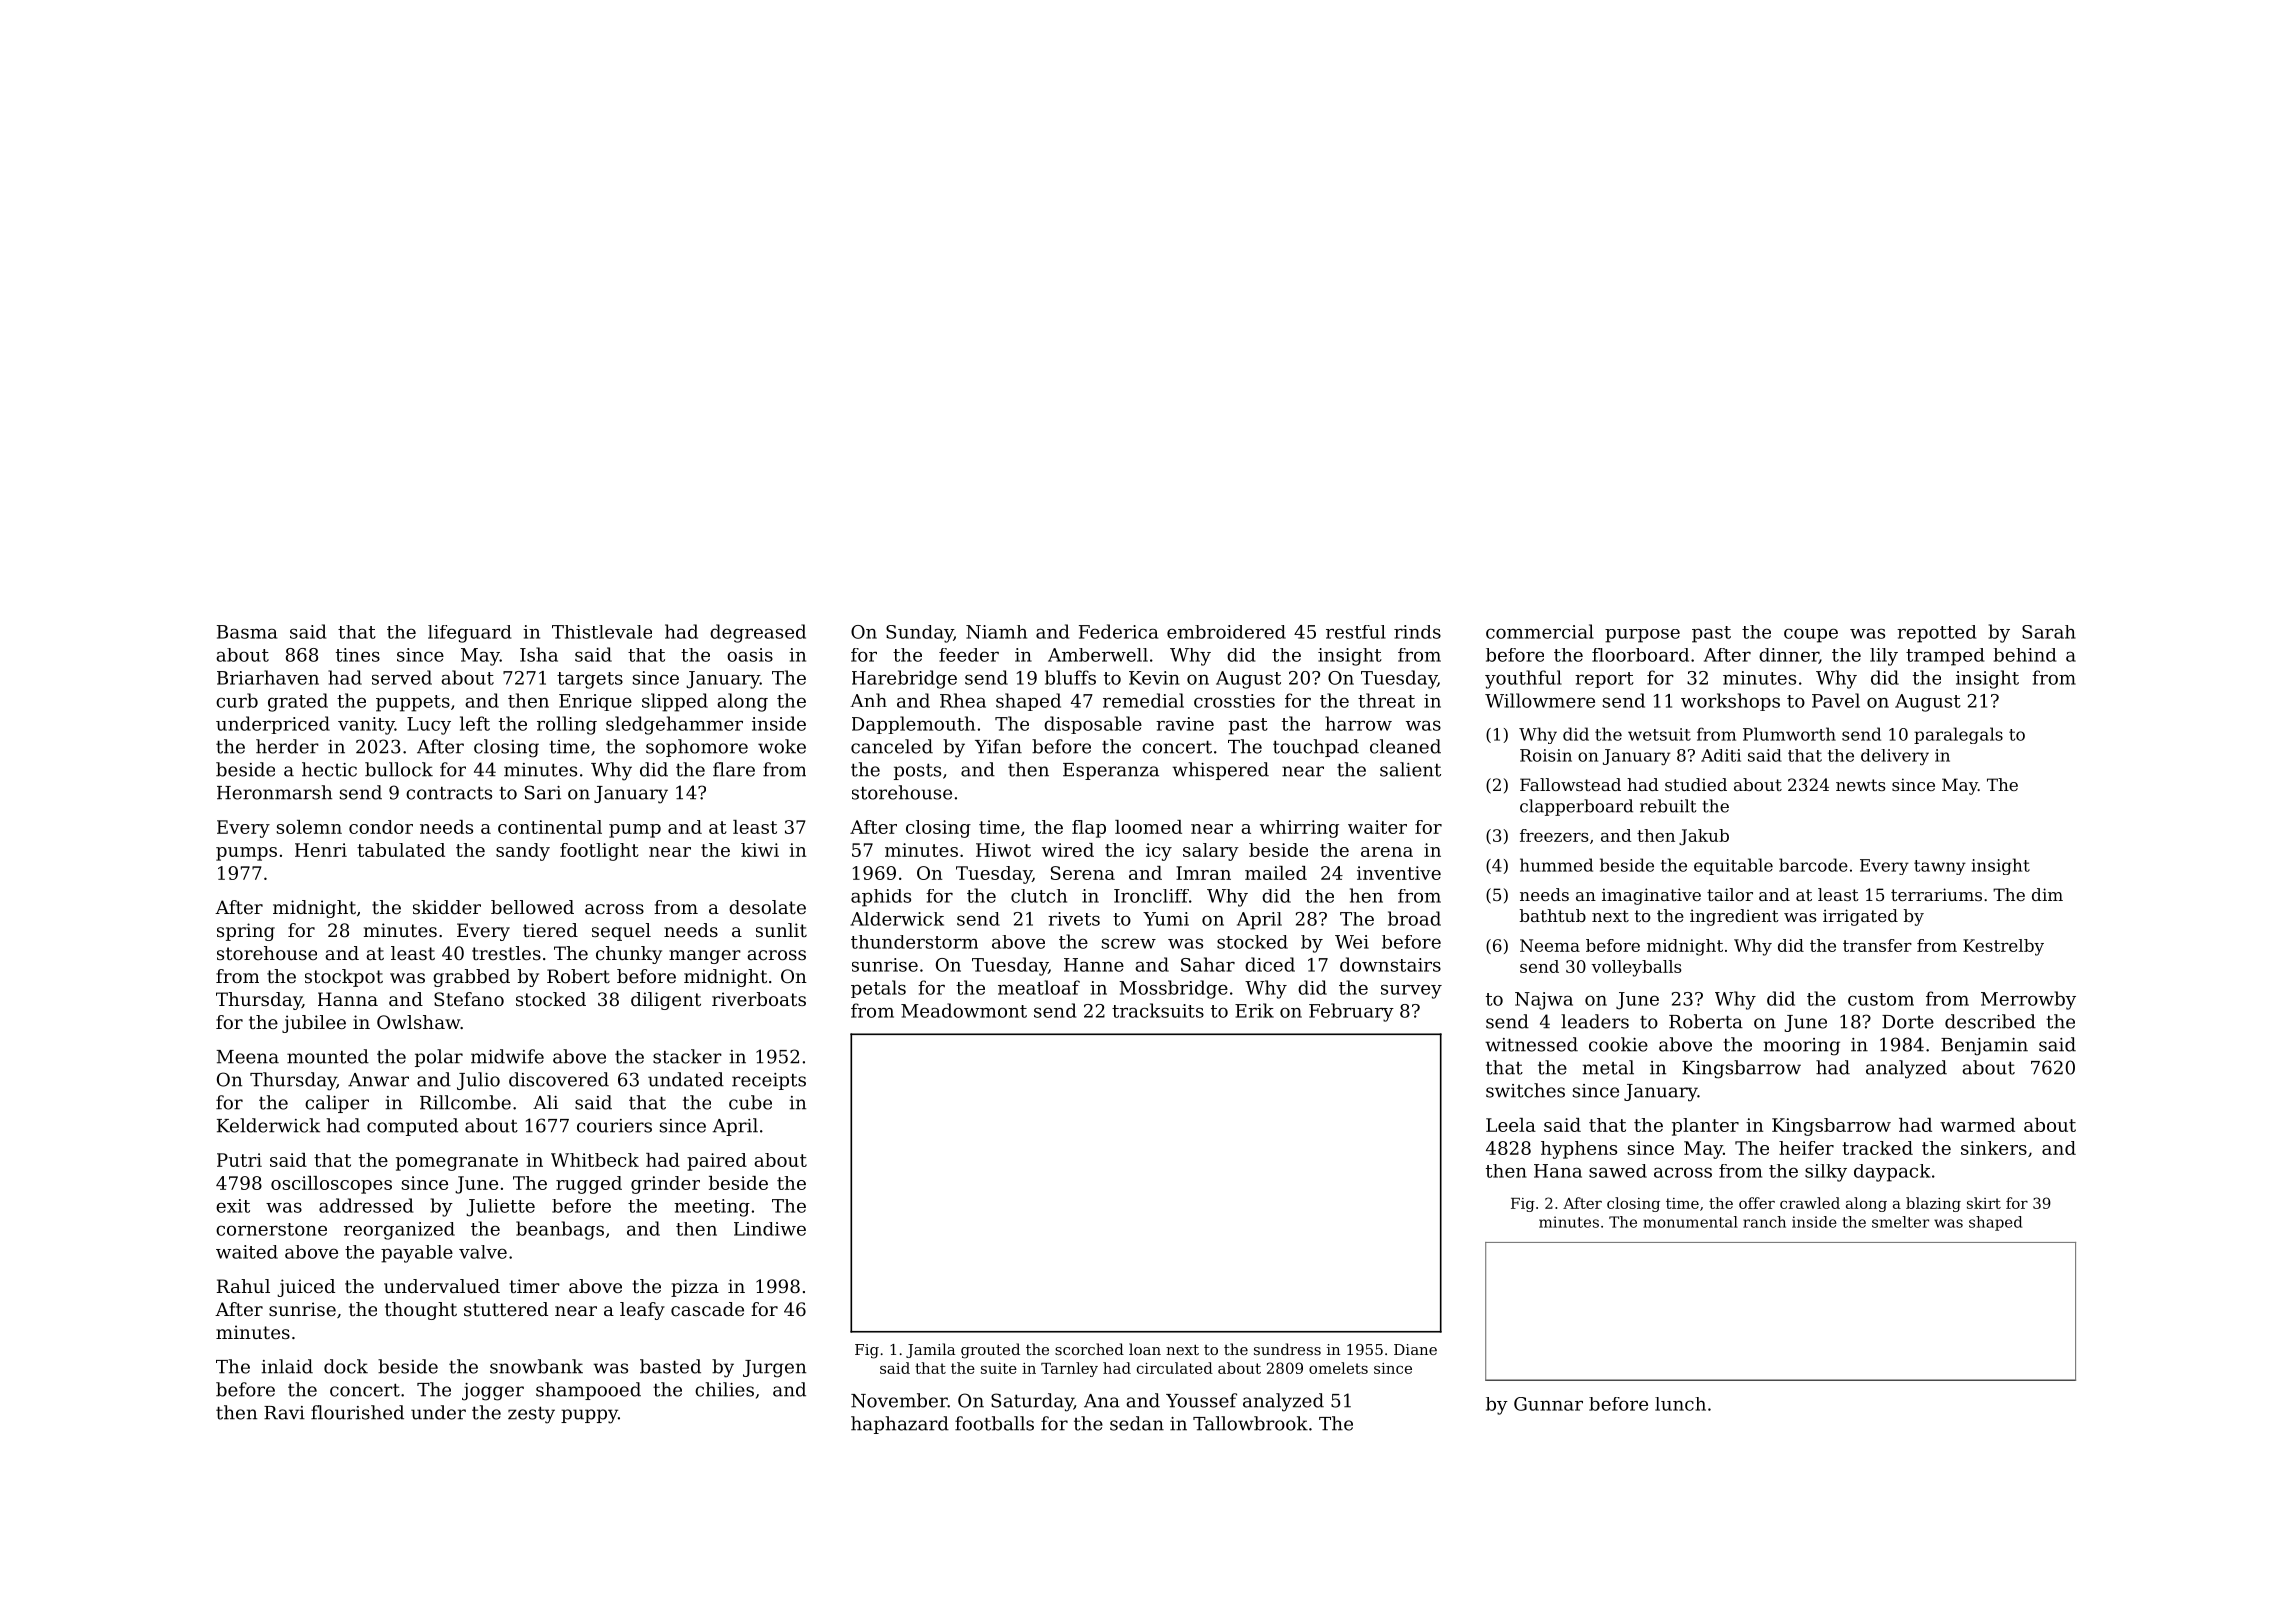 The height and width of the screenshot is (1620, 2292). I want to click on Meadowmont, so click(964, 1010).
